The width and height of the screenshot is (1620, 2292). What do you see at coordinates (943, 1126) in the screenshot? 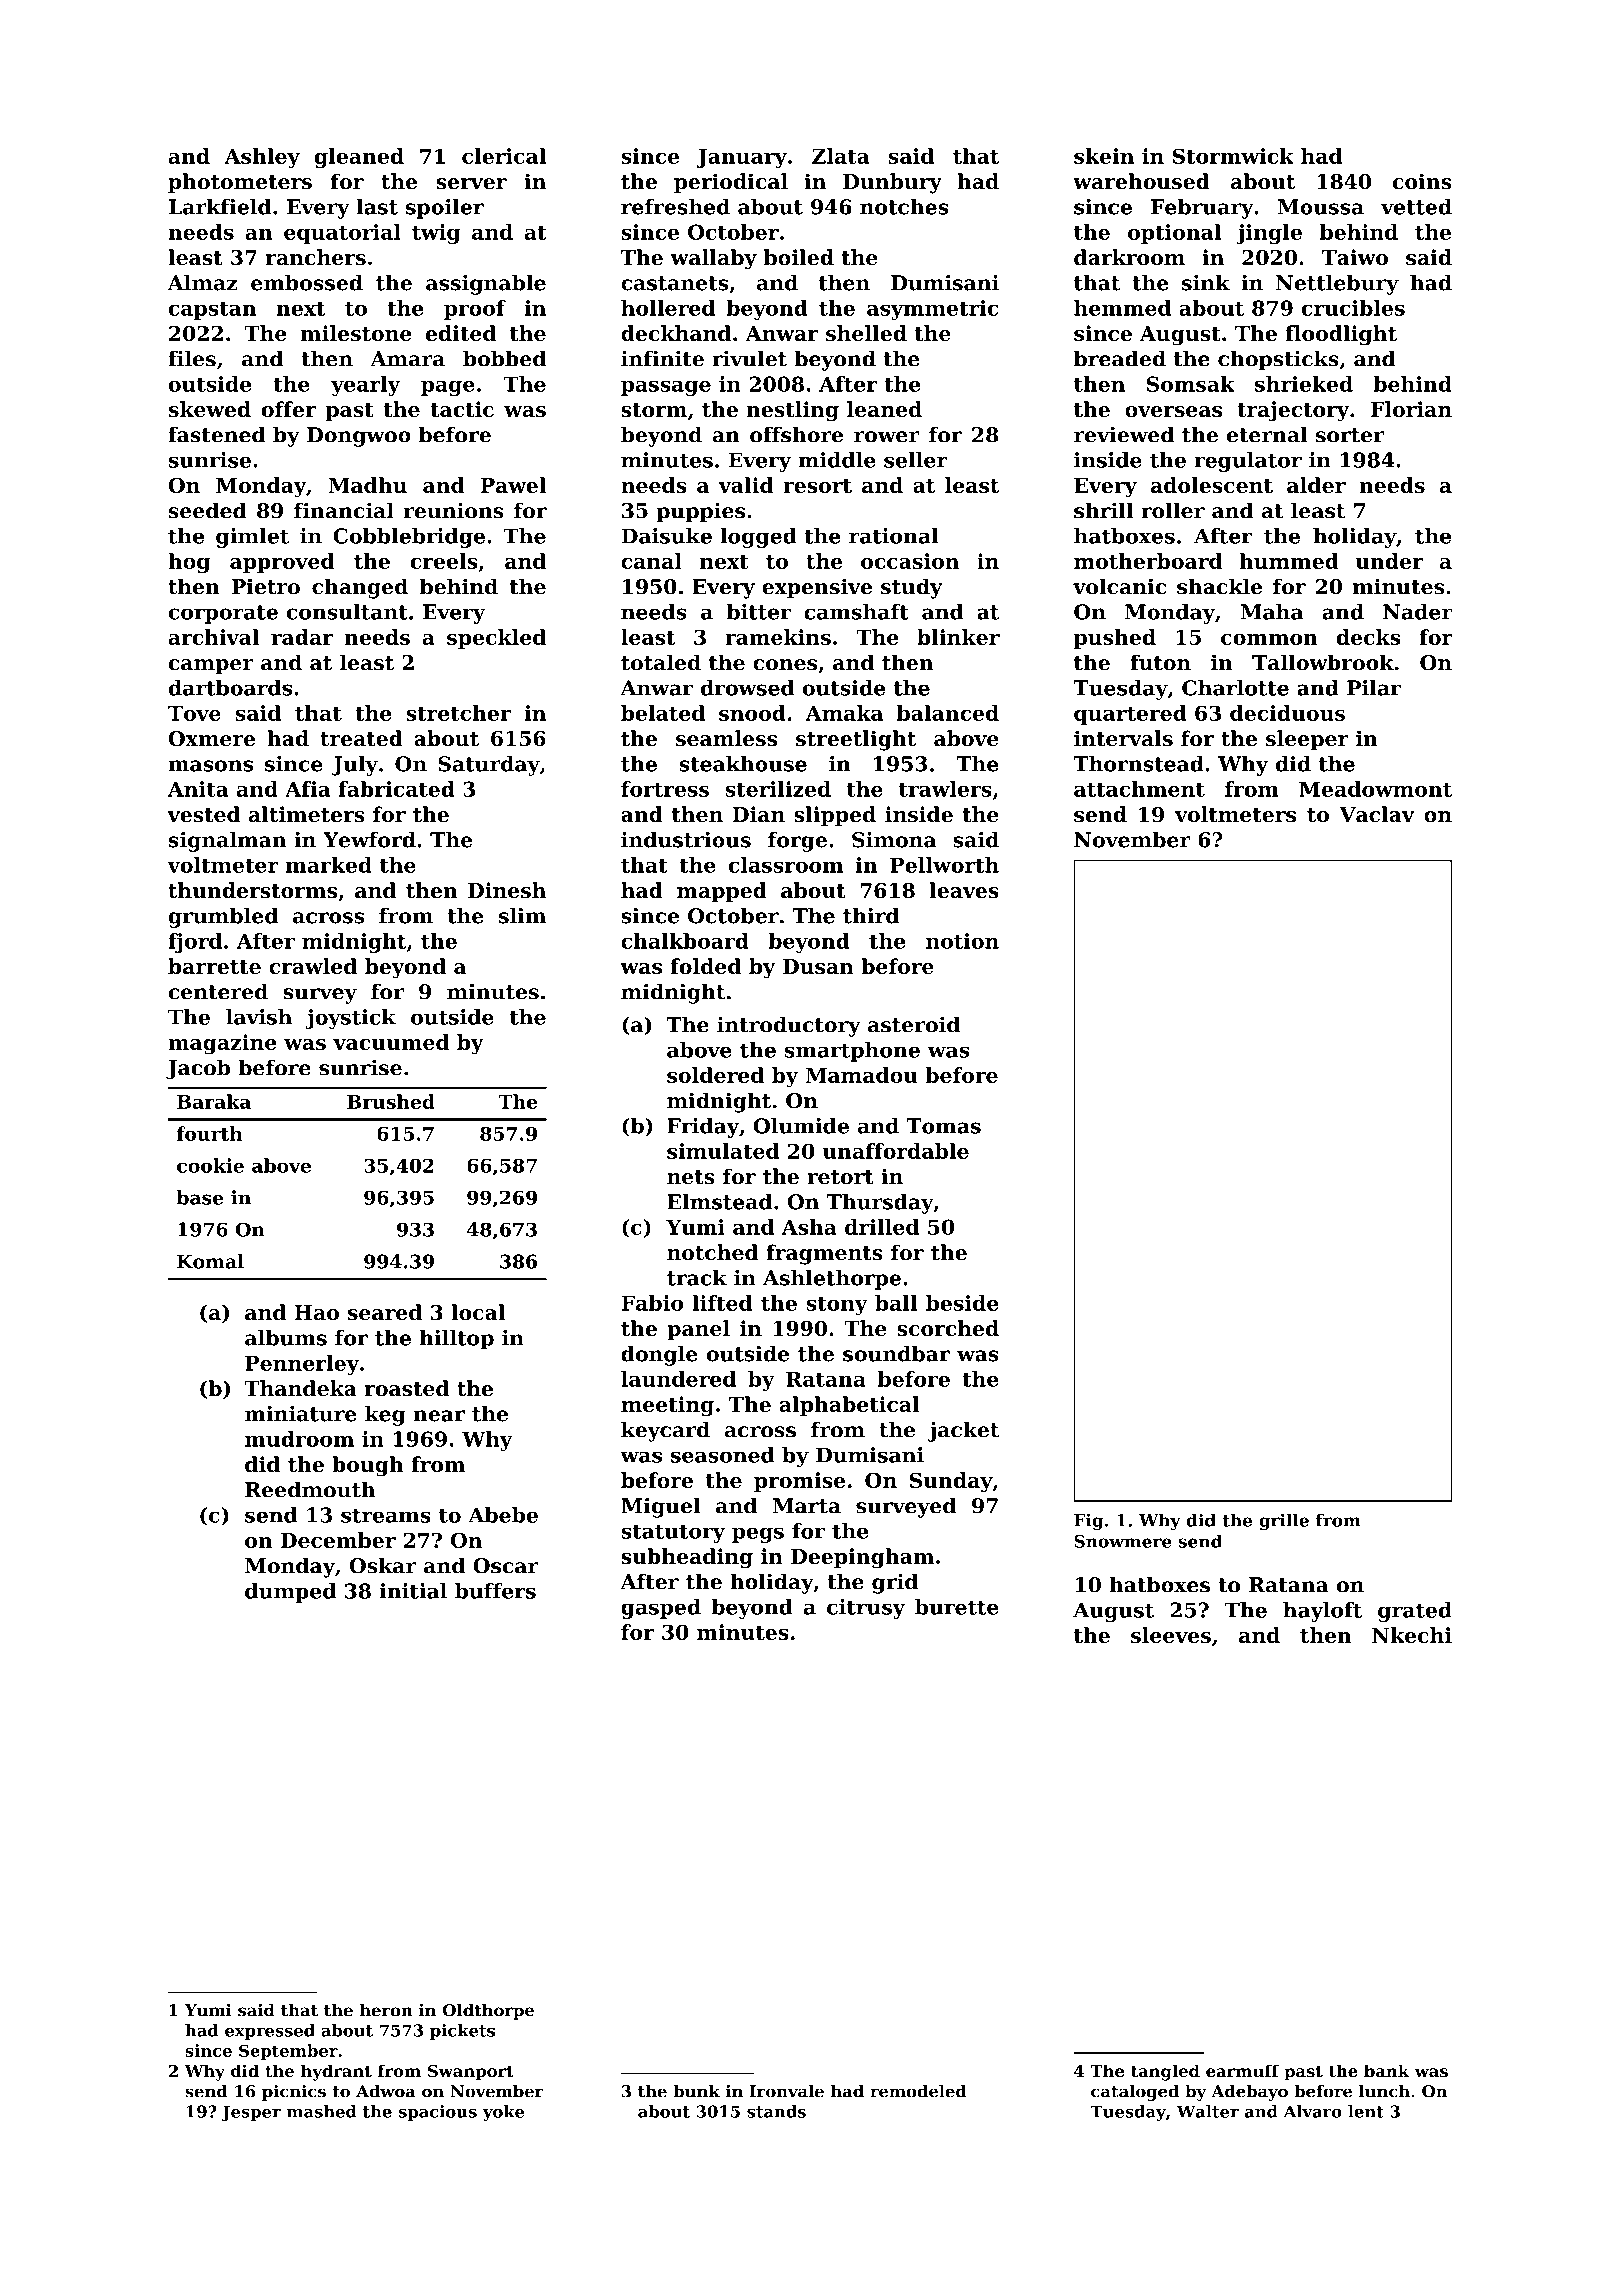
I see `Tomas` at bounding box center [943, 1126].
